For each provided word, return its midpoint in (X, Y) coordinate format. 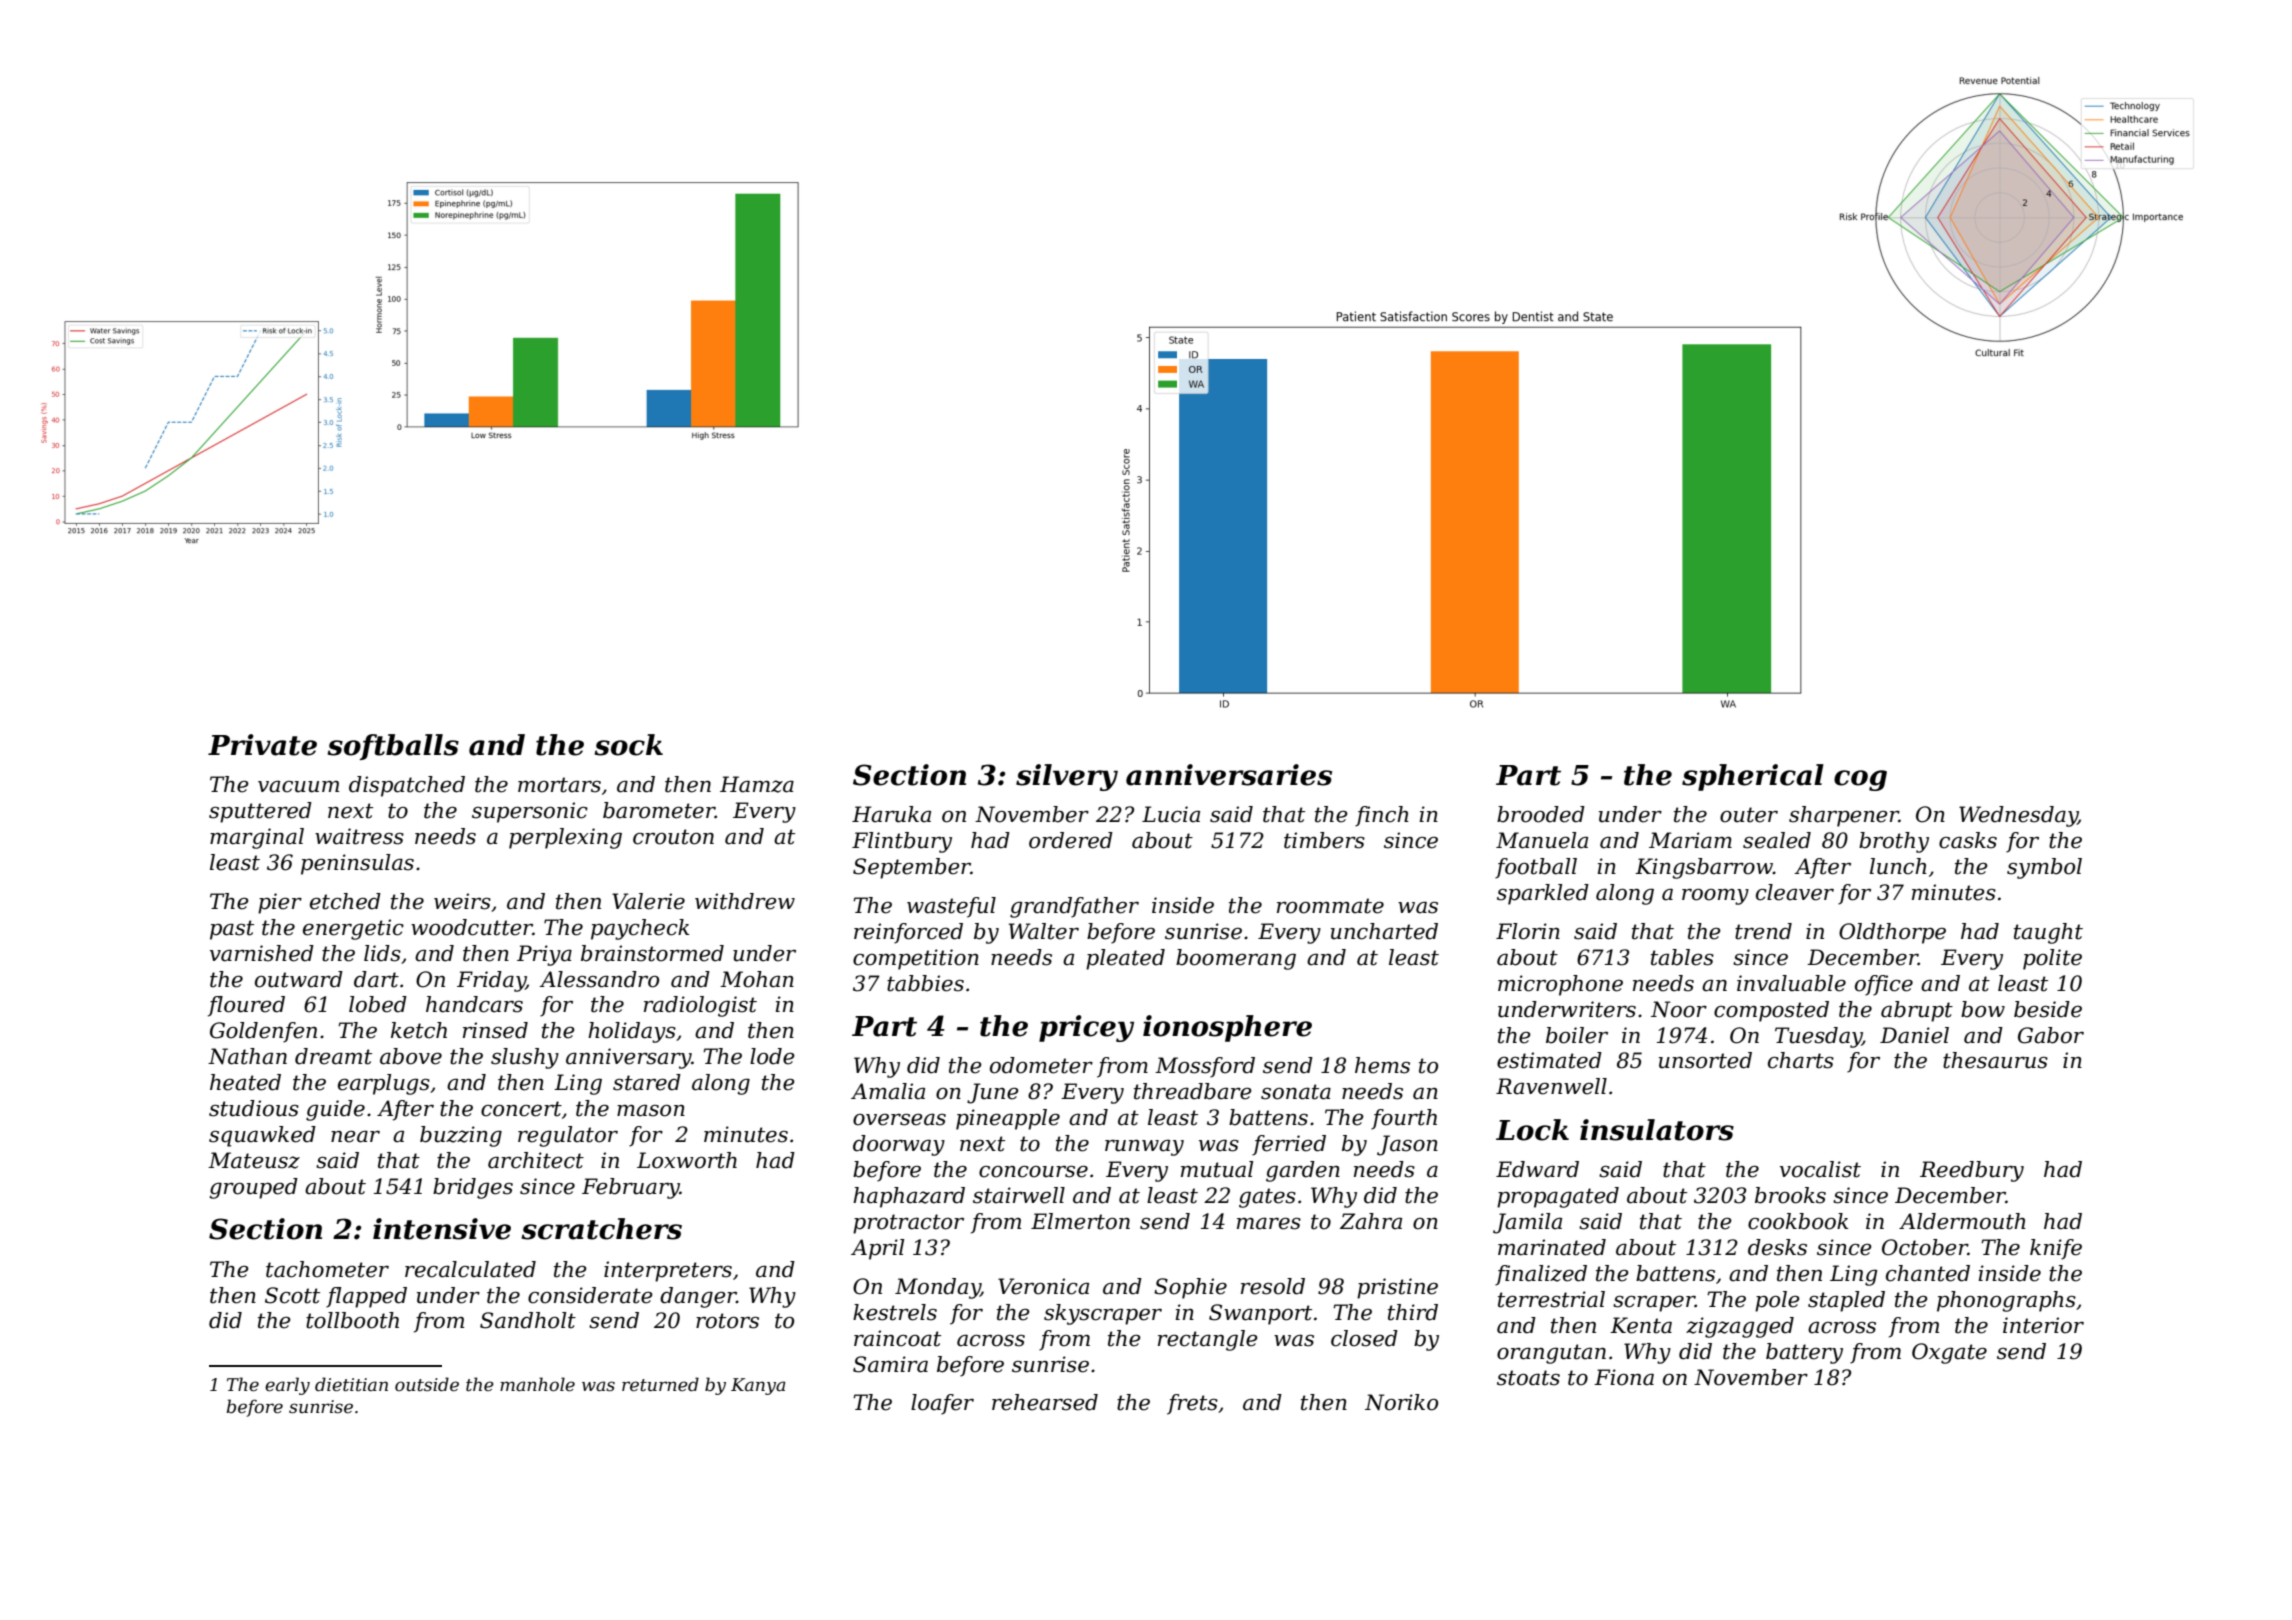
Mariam (1690, 840)
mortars (559, 785)
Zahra (1371, 1221)
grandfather (1074, 907)
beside (2048, 1009)
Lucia (1171, 814)
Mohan (757, 979)
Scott (292, 1295)
